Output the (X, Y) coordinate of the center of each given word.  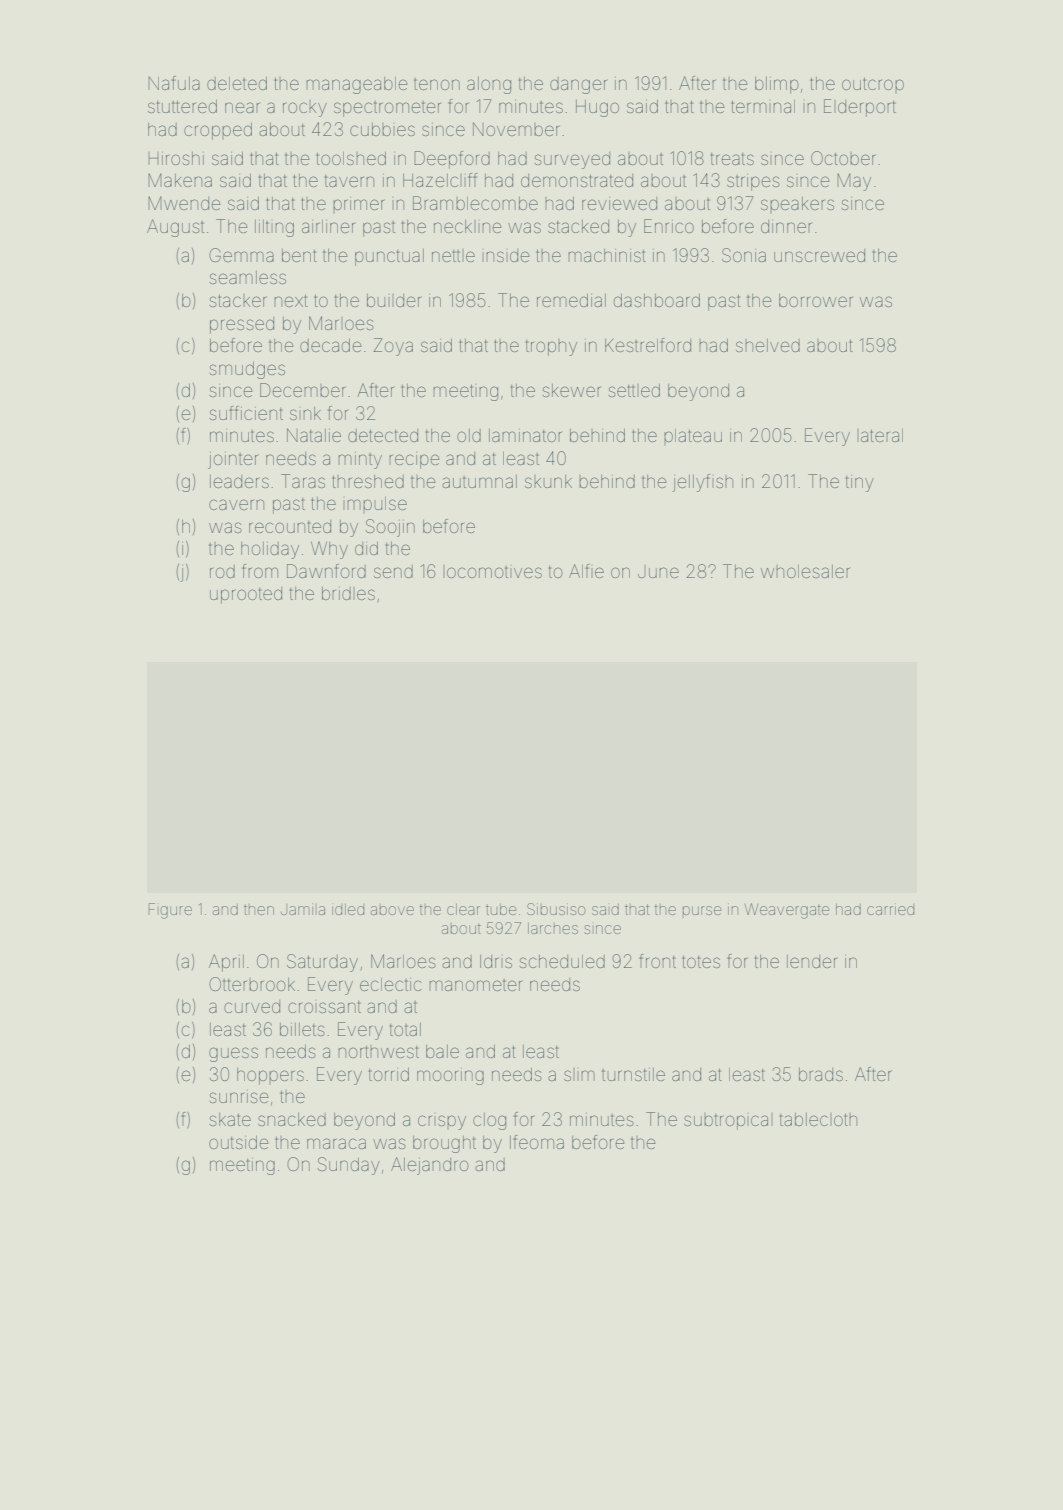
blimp (777, 85)
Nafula (174, 83)
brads (821, 1074)
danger (578, 85)
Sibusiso (556, 909)
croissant (324, 1007)
